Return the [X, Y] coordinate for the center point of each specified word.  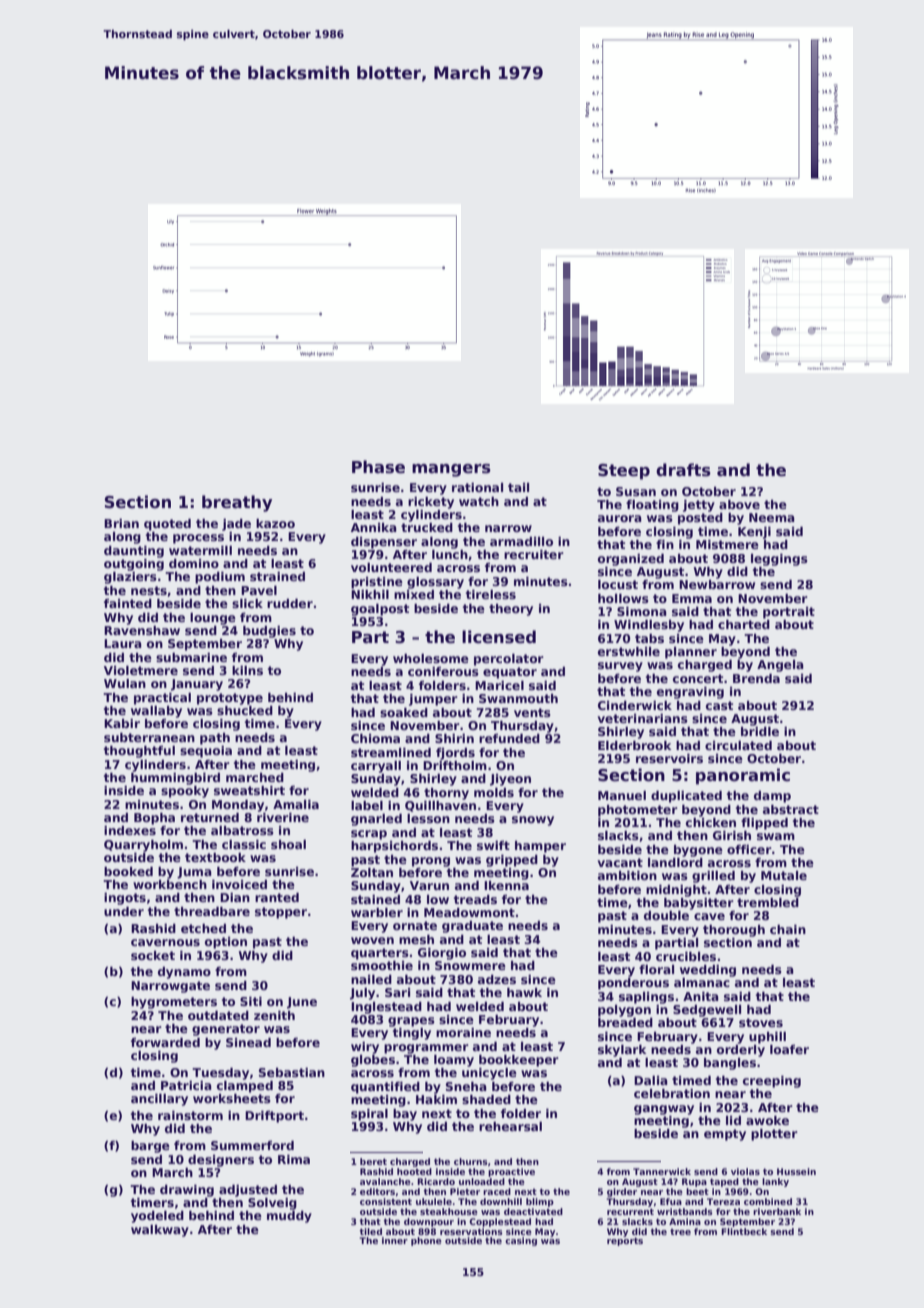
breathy [237, 503]
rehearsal [510, 1126]
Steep [624, 472]
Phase [378, 467]
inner [395, 1240]
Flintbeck [744, 1231]
